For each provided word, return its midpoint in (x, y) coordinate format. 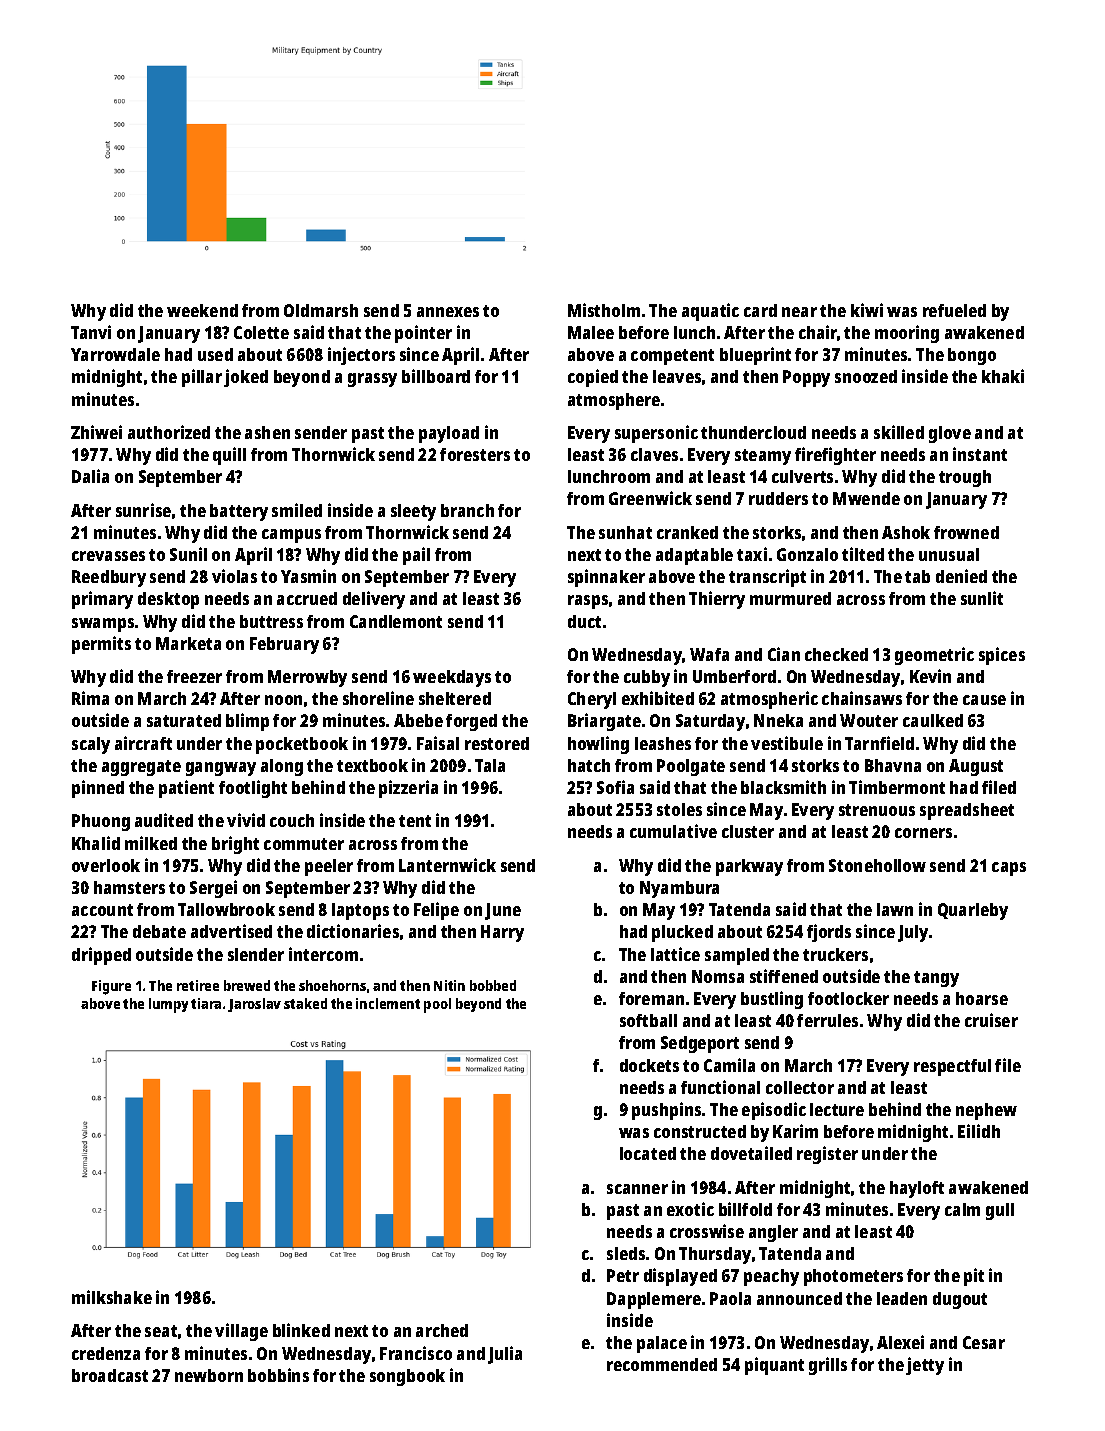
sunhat (625, 532)
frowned (966, 532)
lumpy (168, 1005)
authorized (169, 432)
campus (291, 536)
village (241, 1332)
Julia (505, 1355)
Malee (591, 332)
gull (1000, 1211)
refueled (954, 310)
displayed (680, 1277)
